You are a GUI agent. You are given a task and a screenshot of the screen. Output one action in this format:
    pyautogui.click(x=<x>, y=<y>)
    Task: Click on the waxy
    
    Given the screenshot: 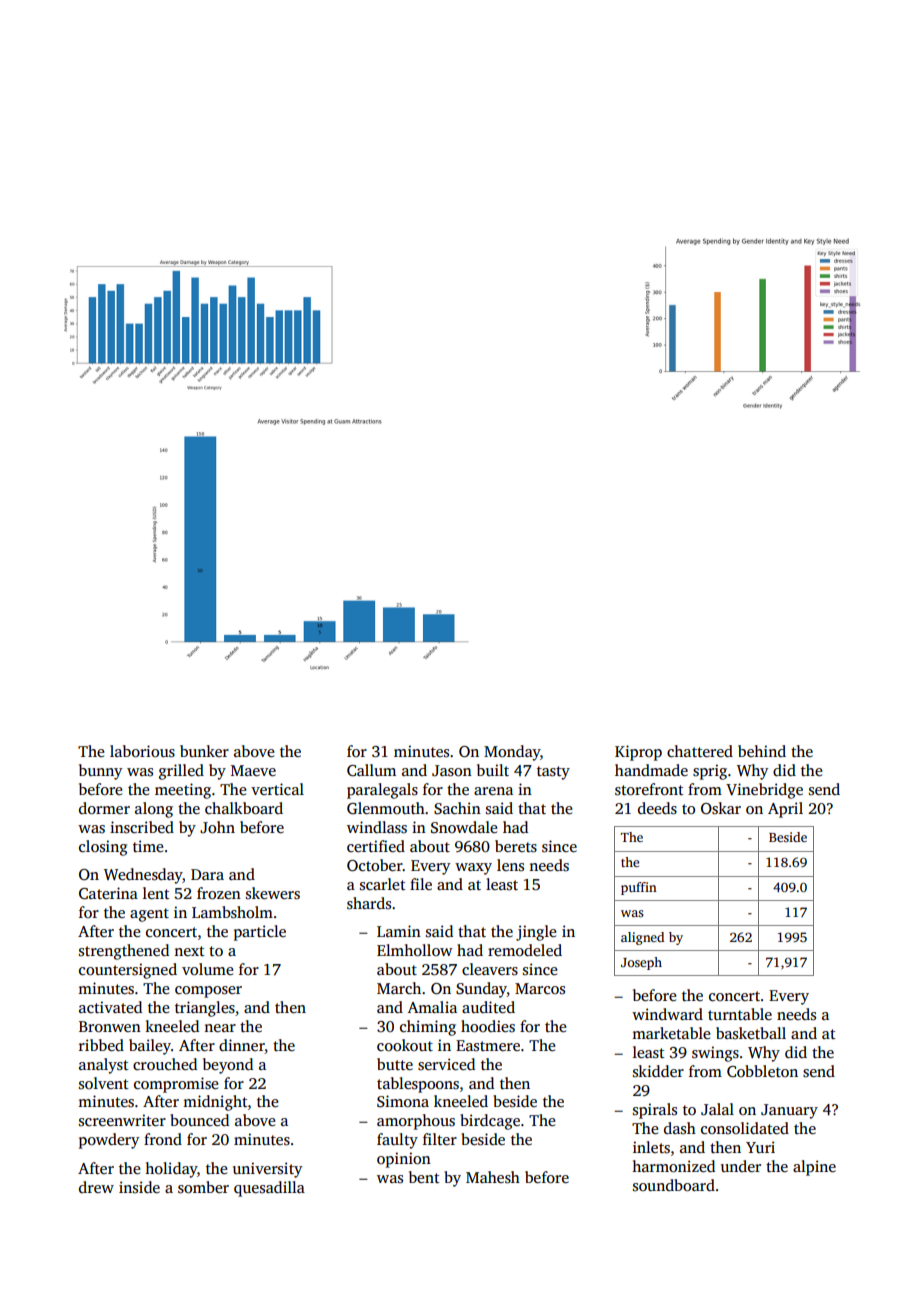 What is the action you would take?
    pyautogui.click(x=473, y=869)
